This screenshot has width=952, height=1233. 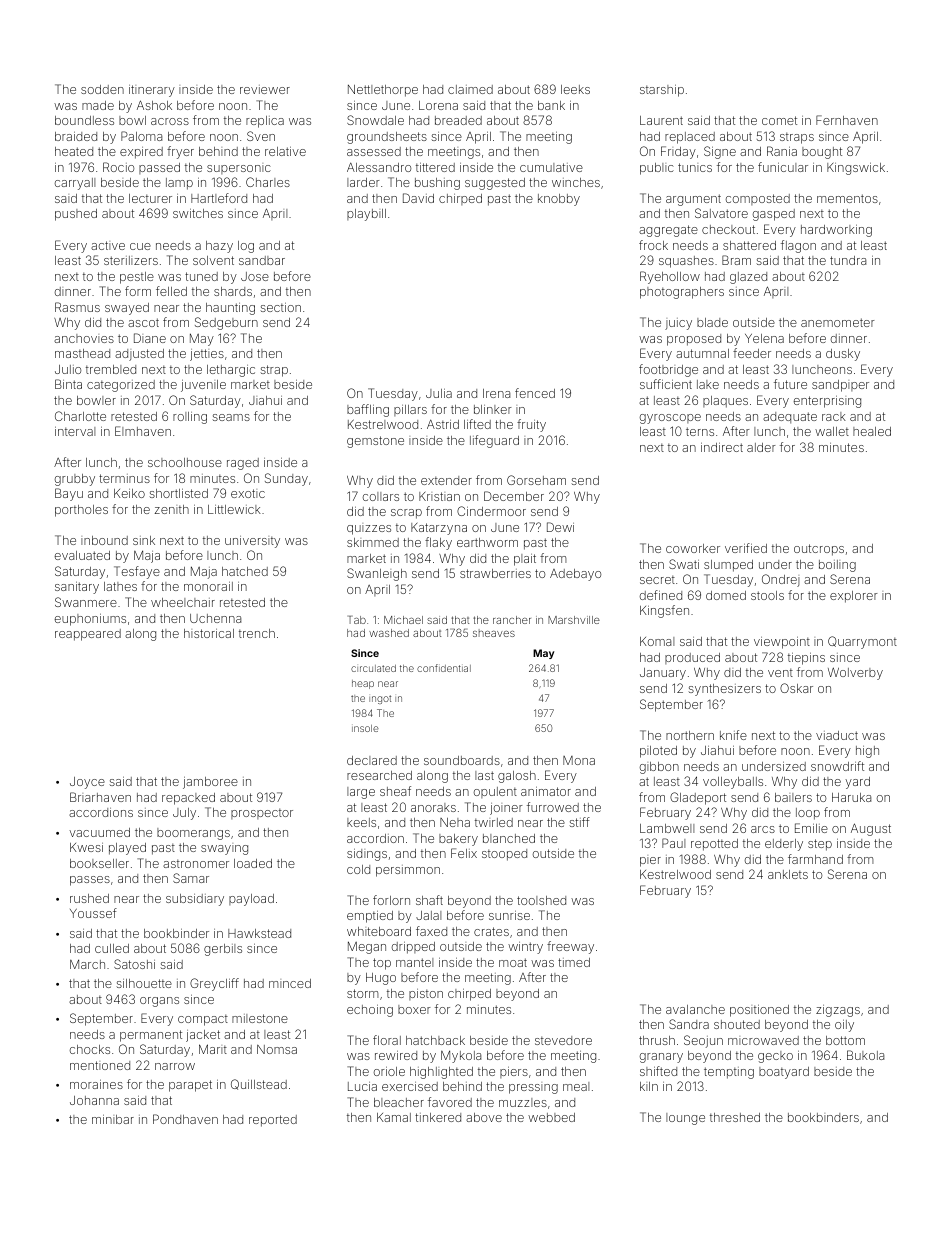 What do you see at coordinates (184, 814) in the screenshot?
I see `July` at bounding box center [184, 814].
